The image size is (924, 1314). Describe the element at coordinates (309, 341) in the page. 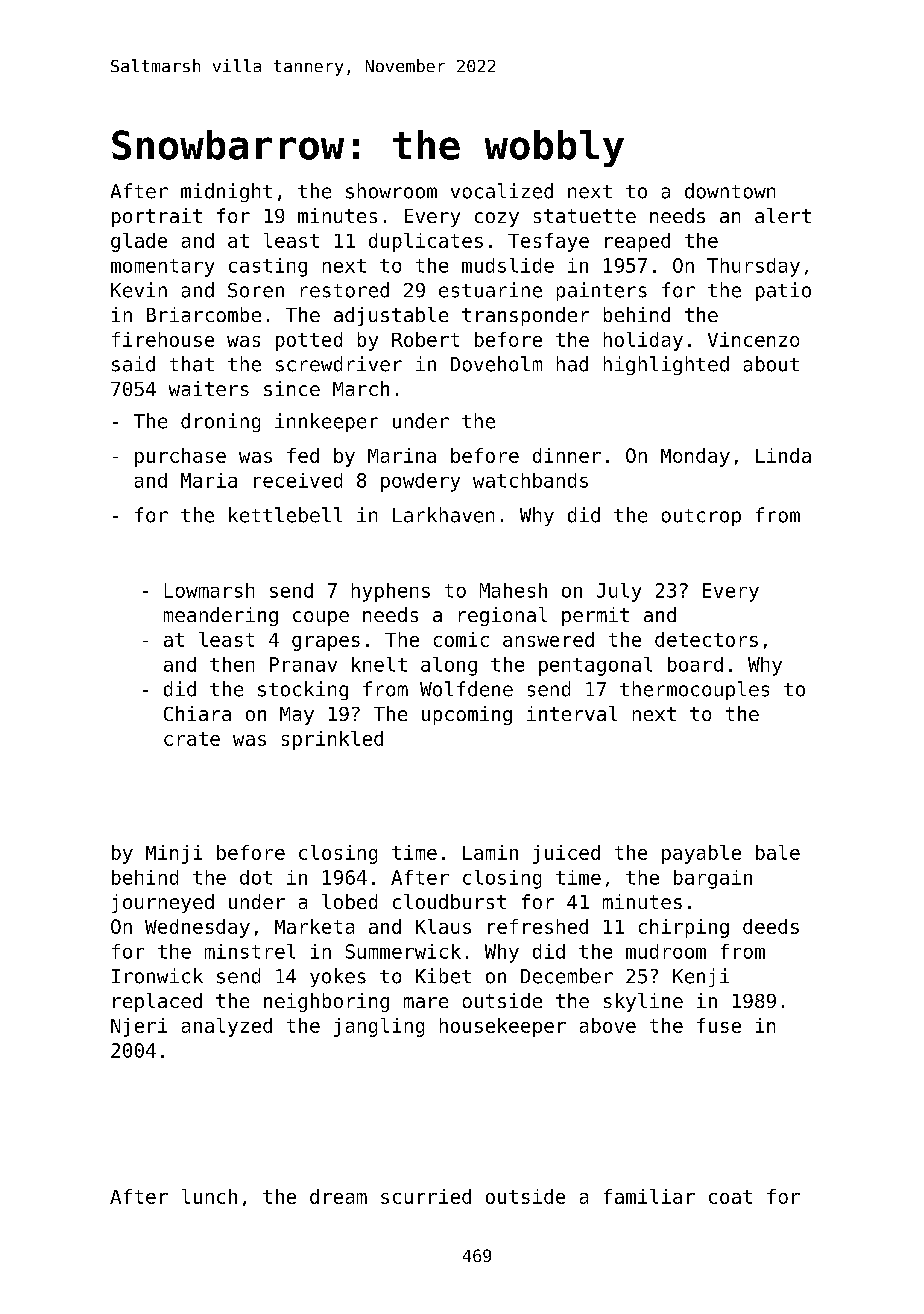

I see `potted` at that location.
